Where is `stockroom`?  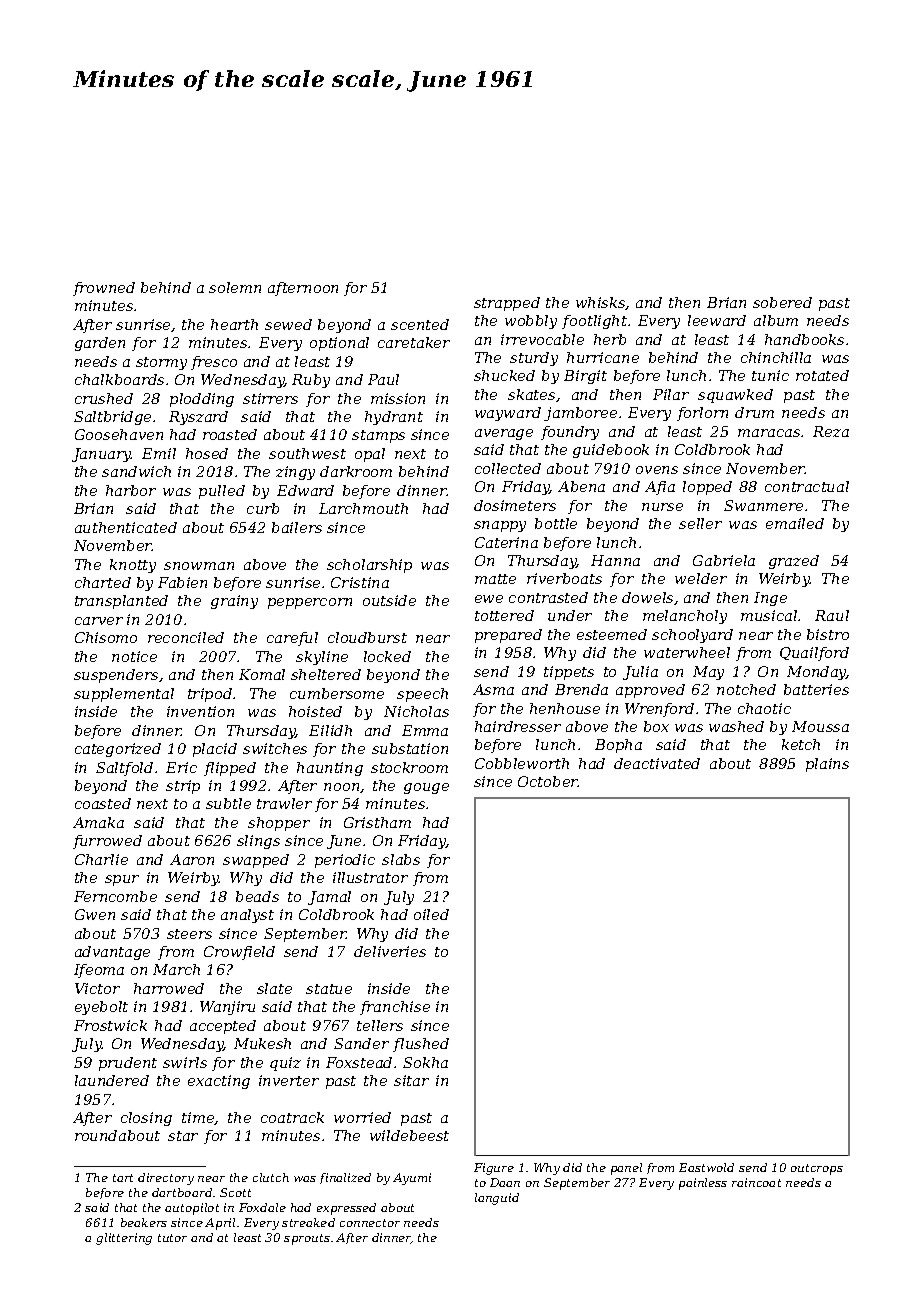
stockroom is located at coordinates (409, 767).
